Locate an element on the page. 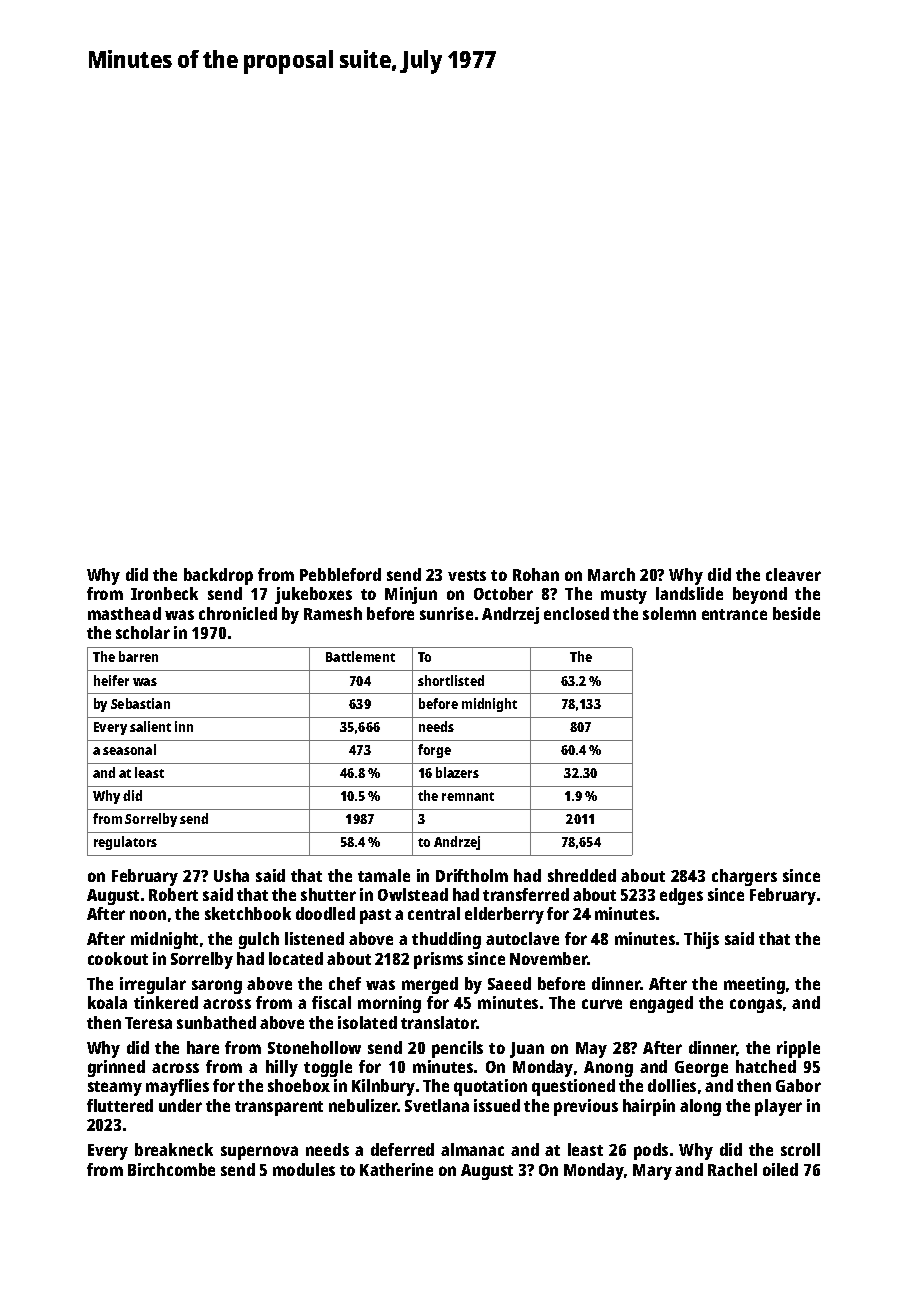  chargers is located at coordinates (744, 877).
